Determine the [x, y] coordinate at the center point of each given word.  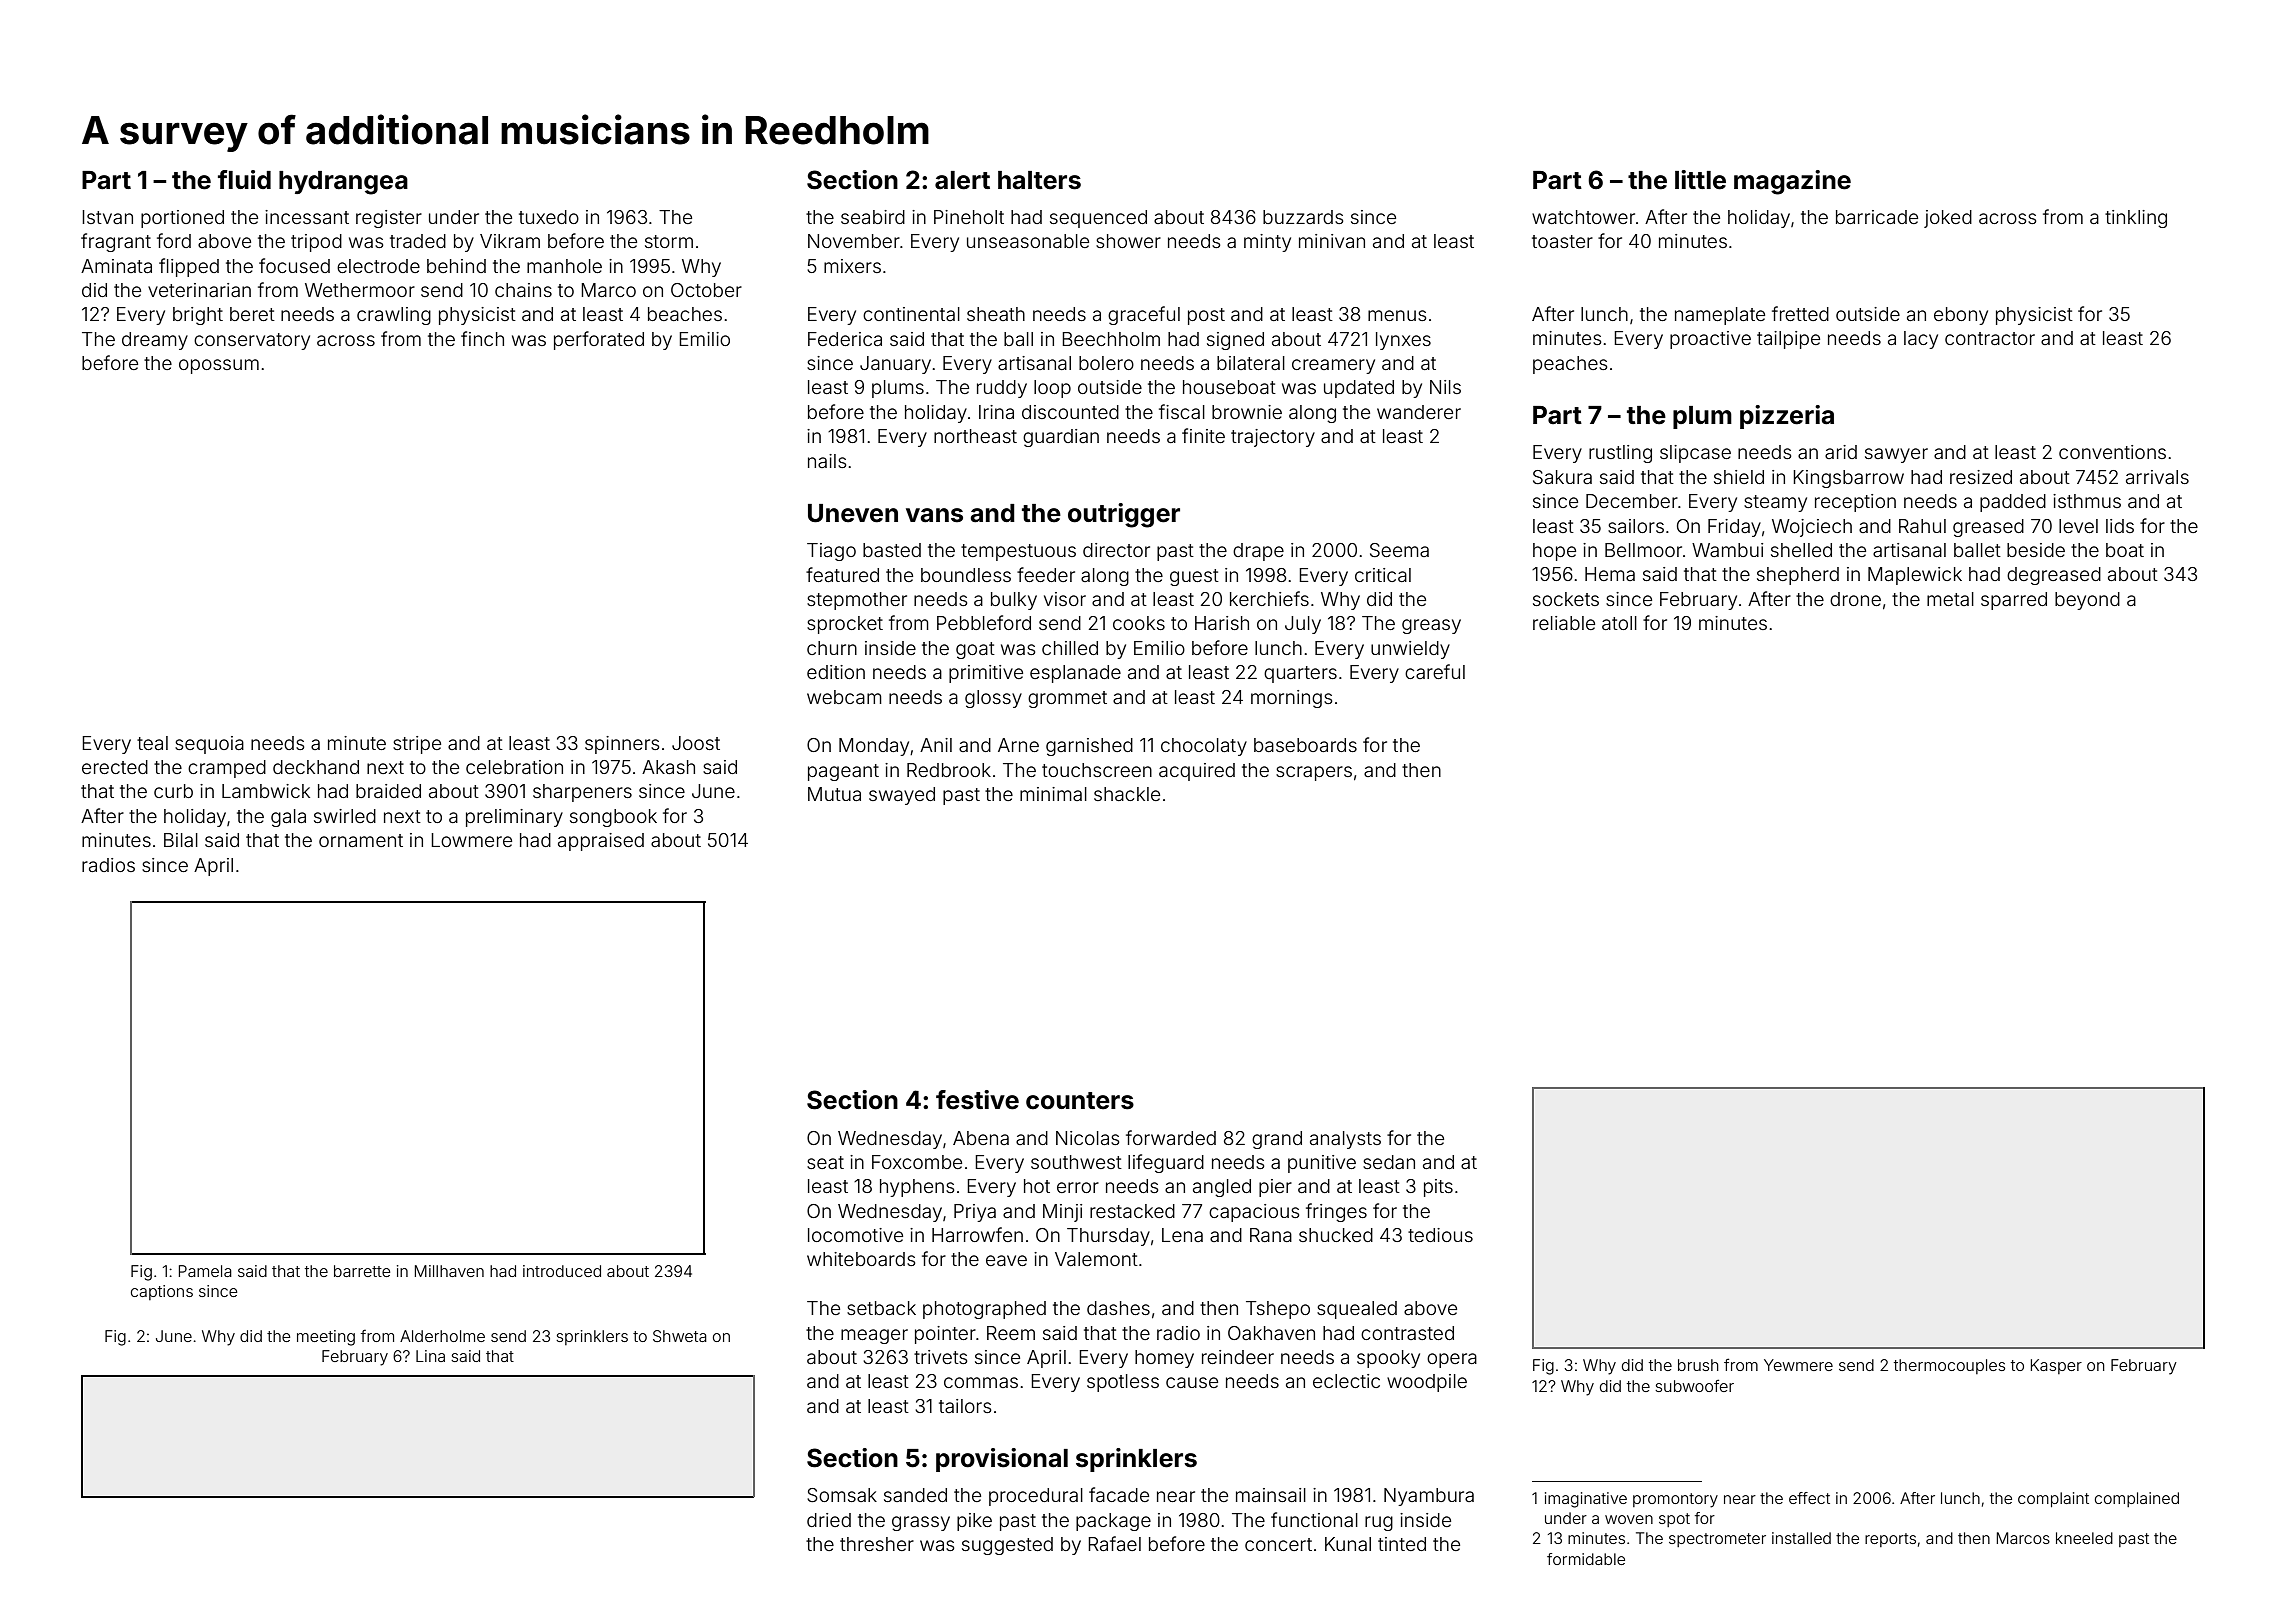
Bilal [181, 840]
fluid [244, 179]
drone [1855, 599]
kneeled [2084, 1538]
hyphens [917, 1188]
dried [829, 1520]
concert [1278, 1544]
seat [825, 1162]
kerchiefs [1269, 598]
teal [152, 743]
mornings [1292, 699]
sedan [1389, 1162]
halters [1039, 180]
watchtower [1583, 217]
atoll [1619, 623]
